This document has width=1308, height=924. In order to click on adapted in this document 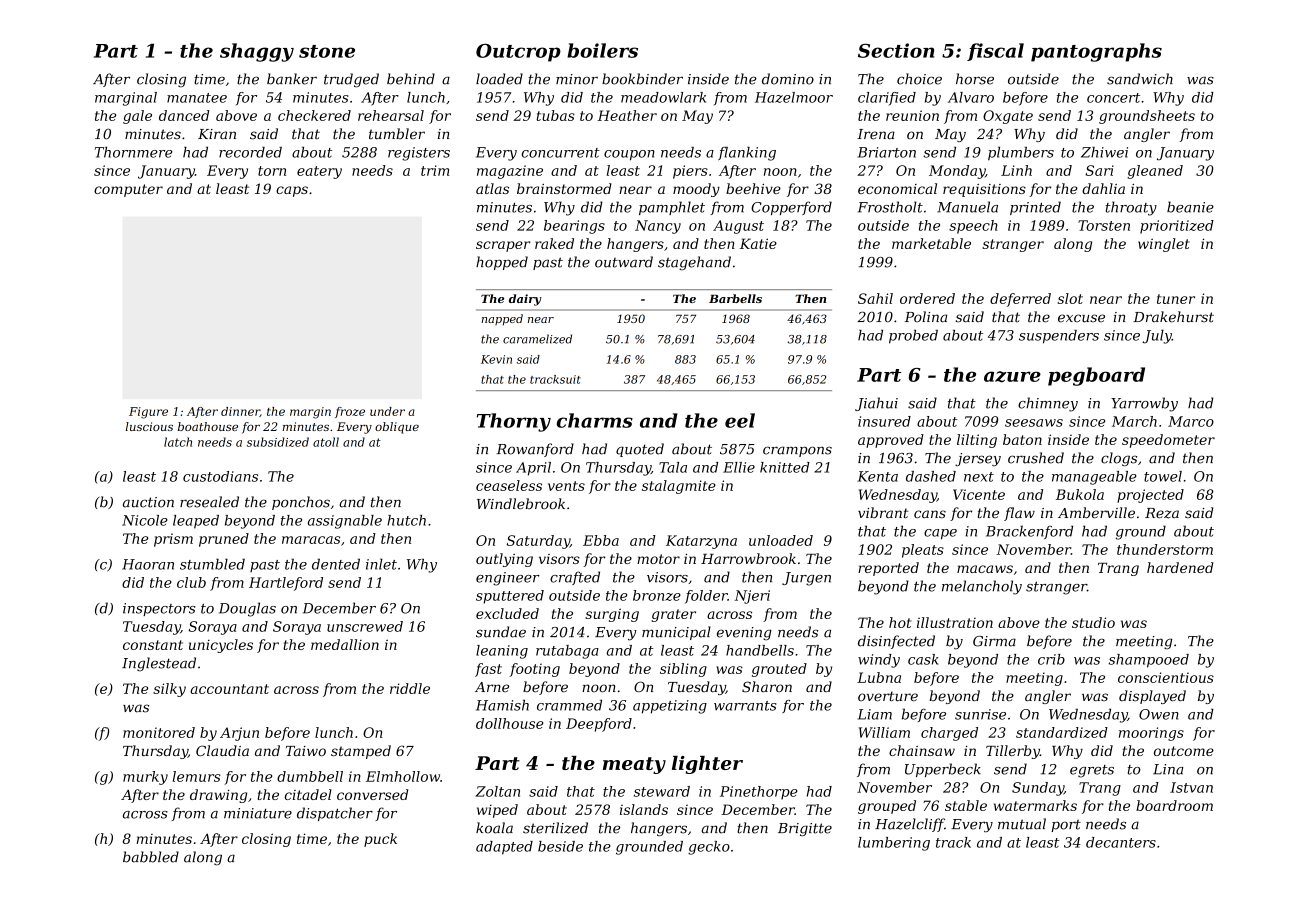, I will do `click(504, 848)`.
